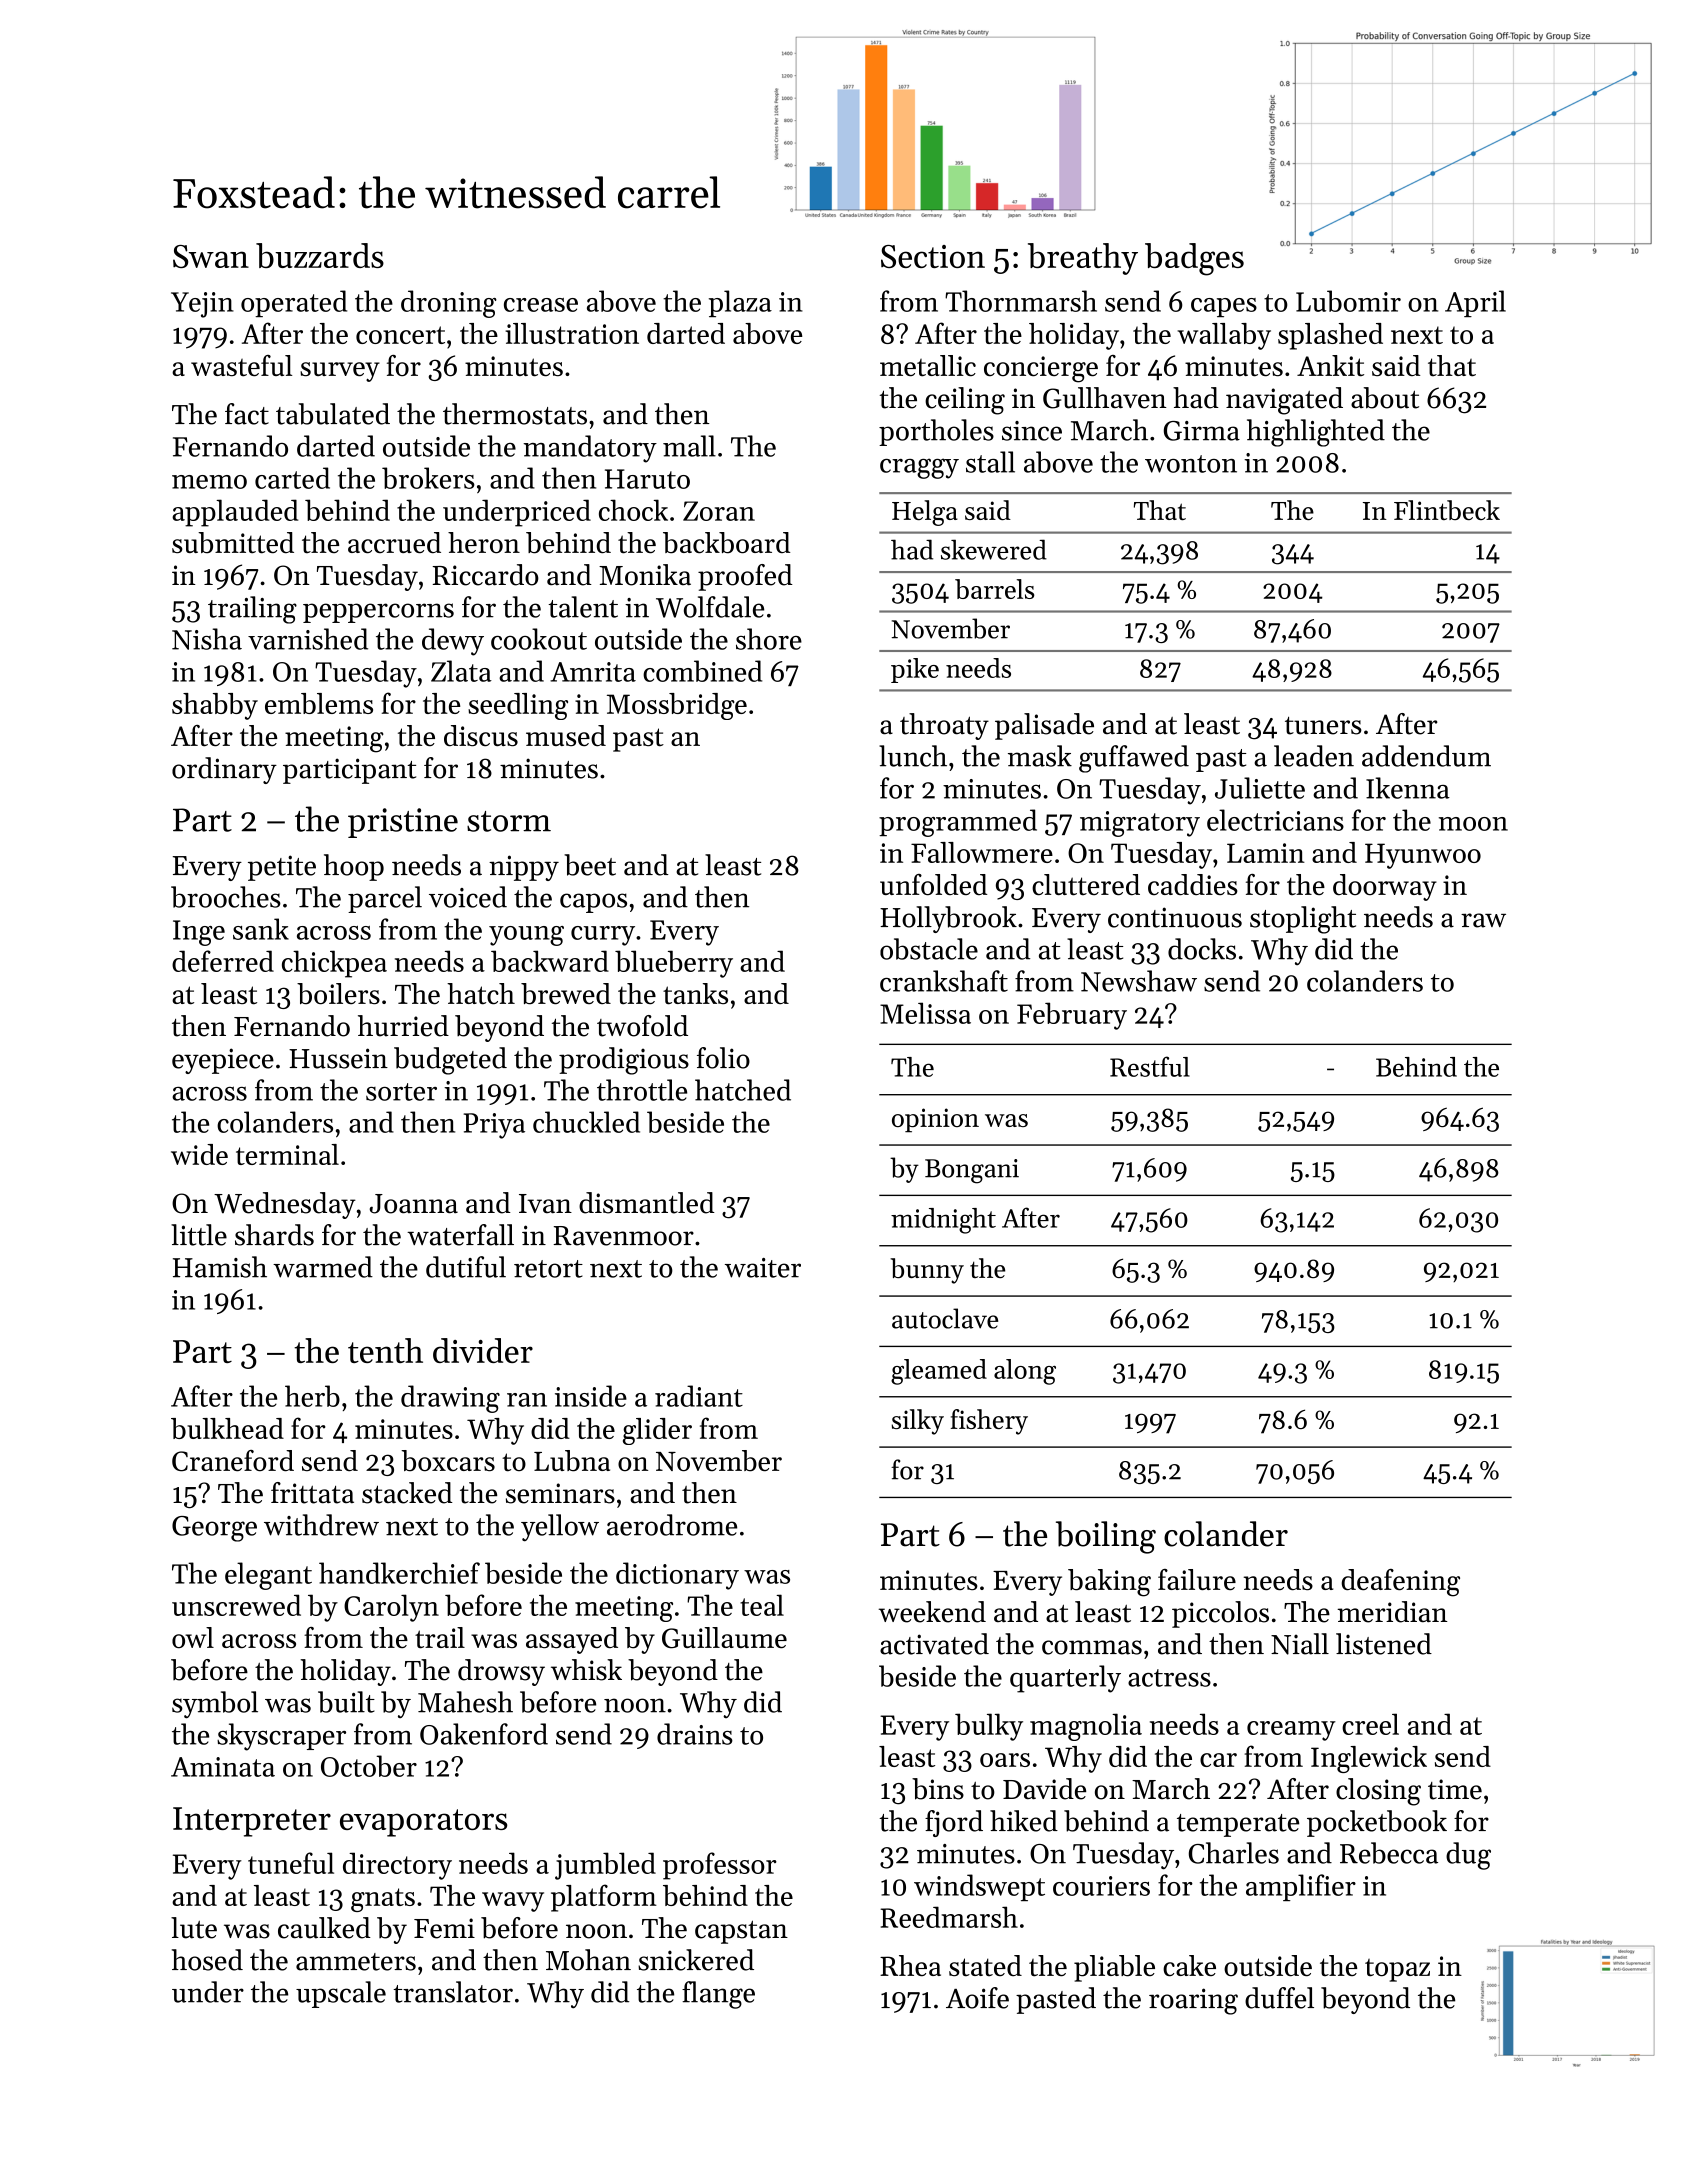  I want to click on plaza, so click(740, 303).
